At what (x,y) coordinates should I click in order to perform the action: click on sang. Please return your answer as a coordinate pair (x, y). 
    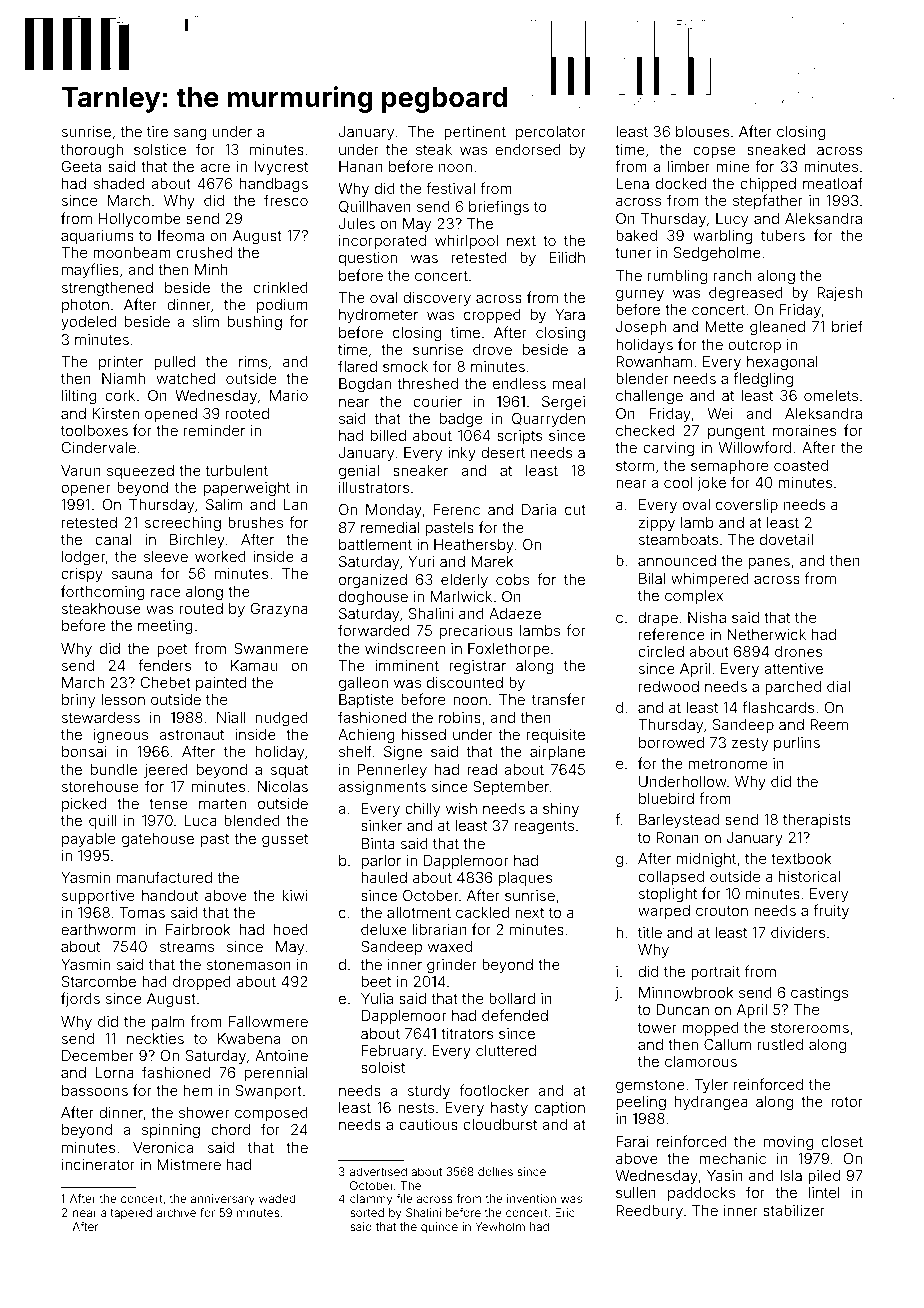
    Looking at the image, I should click on (190, 134).
